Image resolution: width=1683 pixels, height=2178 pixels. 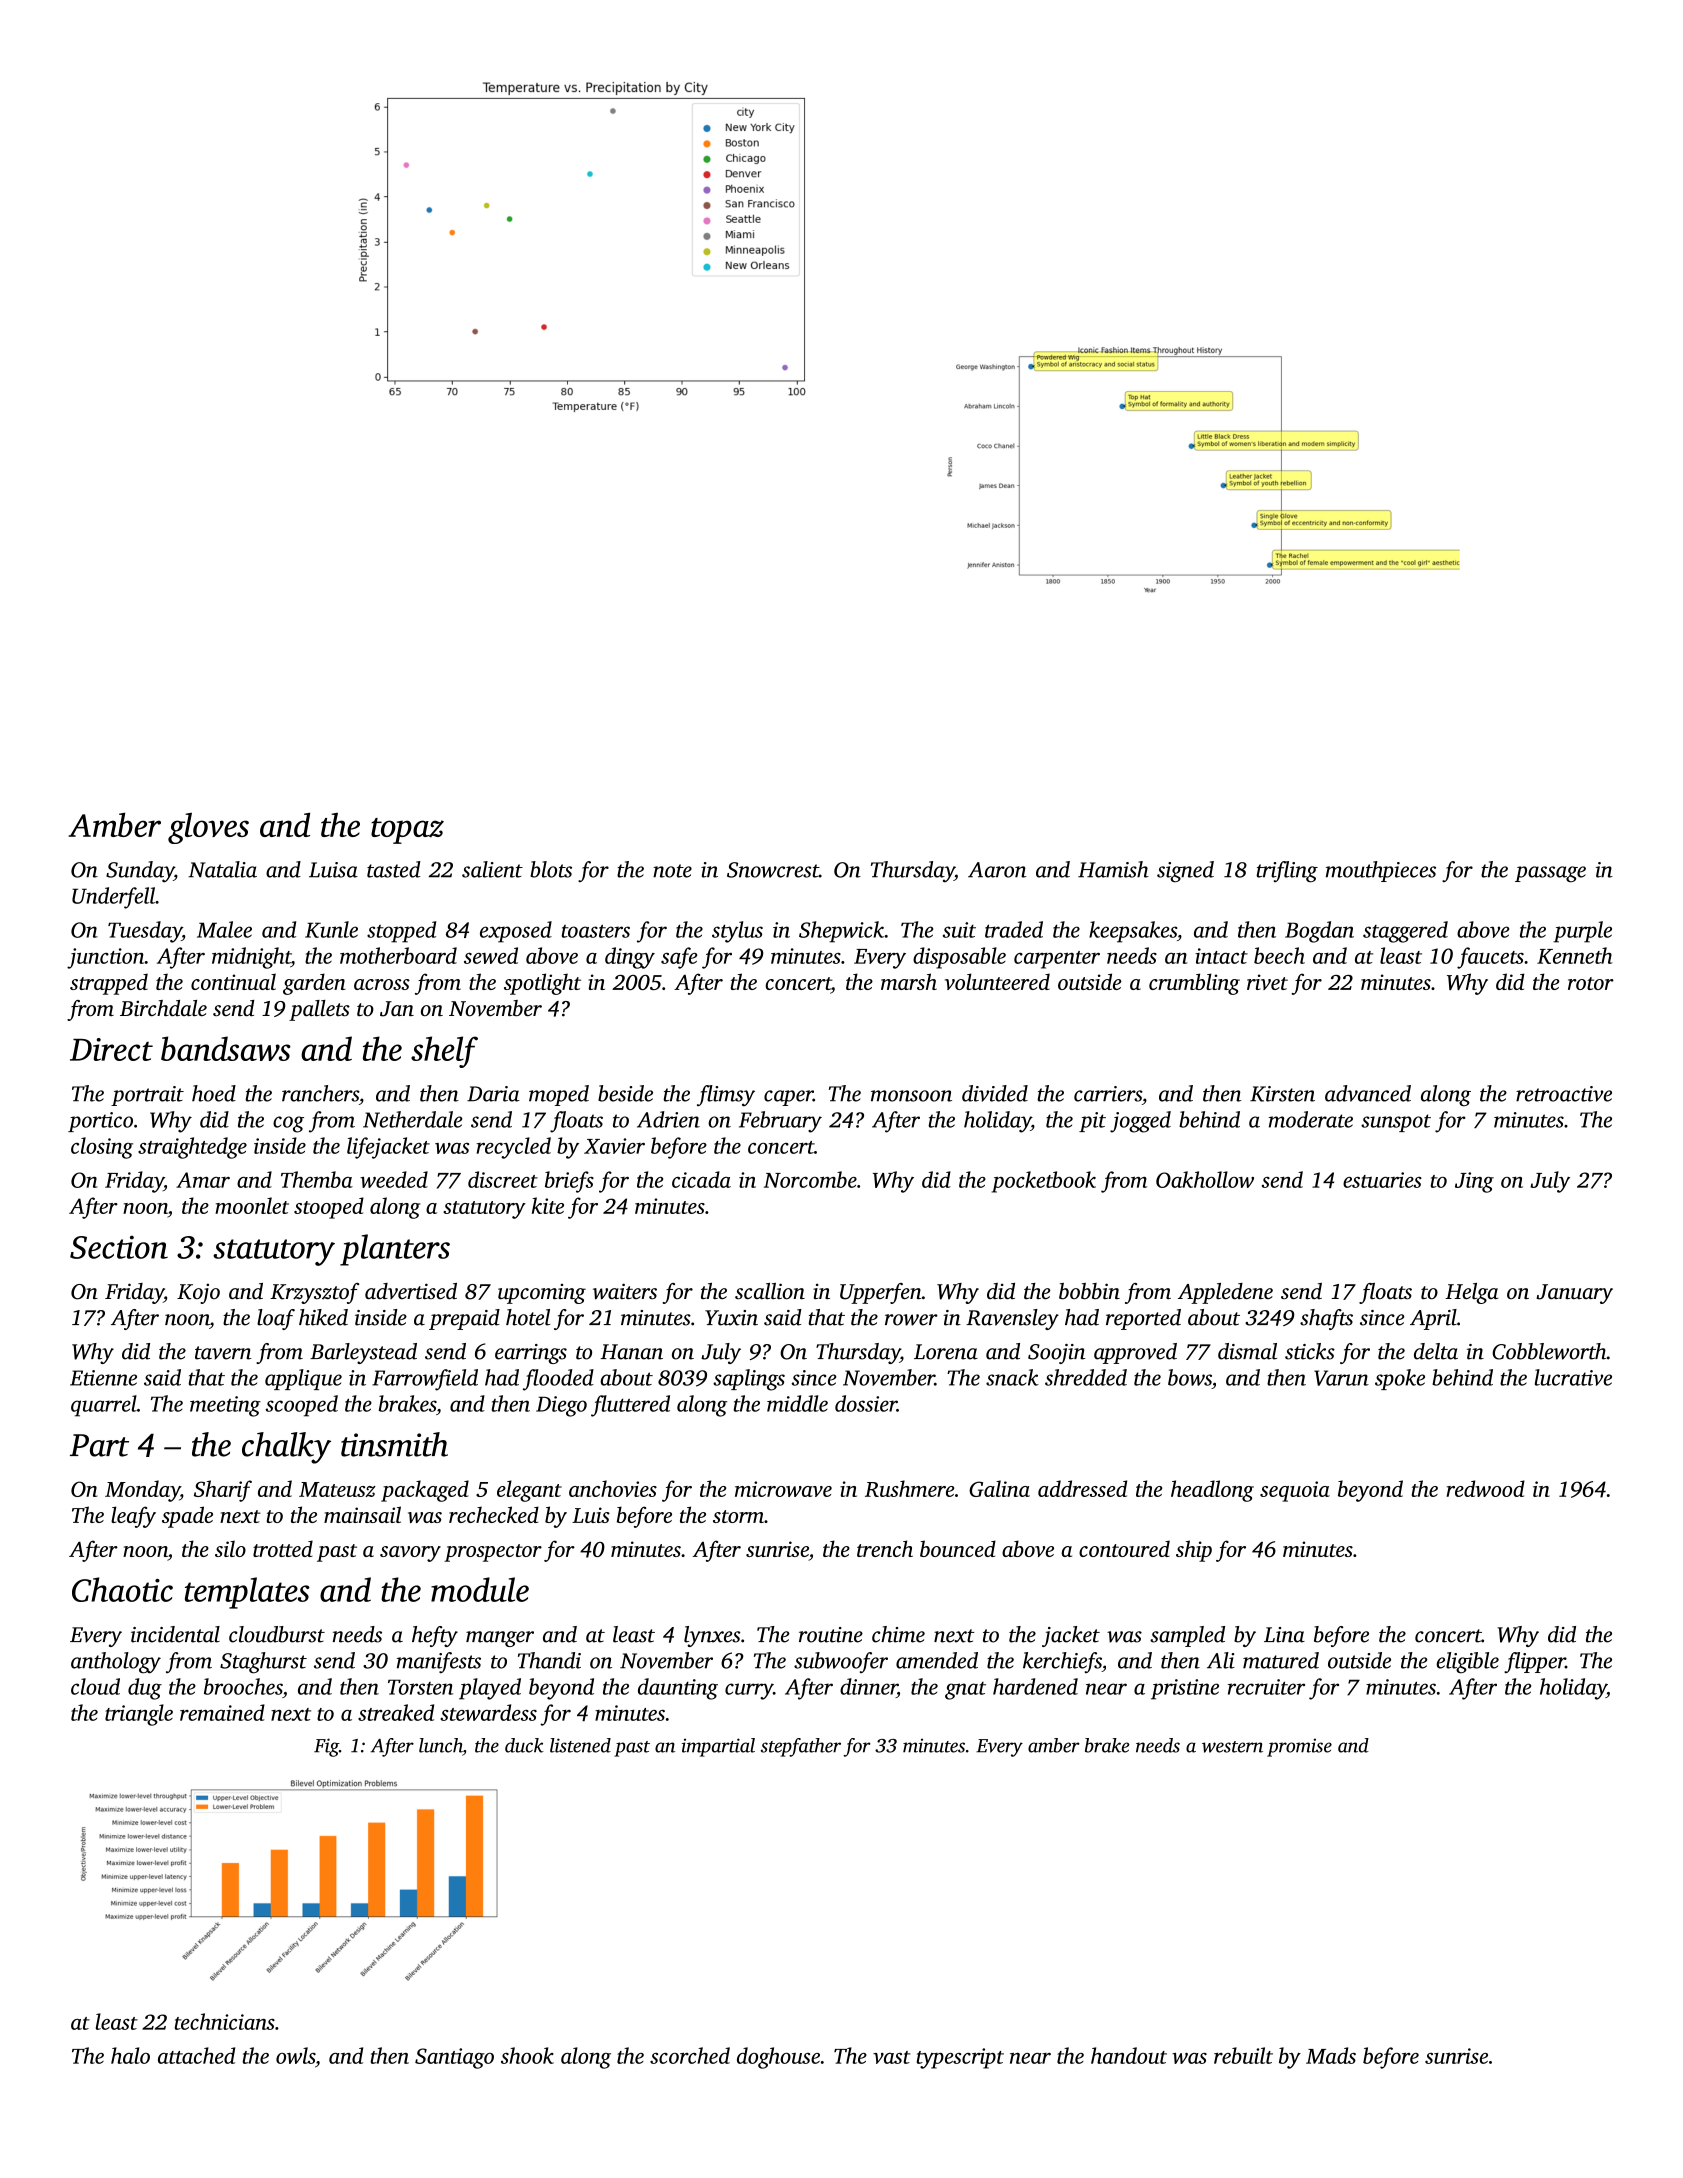 What do you see at coordinates (1113, 869) in the screenshot?
I see `Hamish` at bounding box center [1113, 869].
